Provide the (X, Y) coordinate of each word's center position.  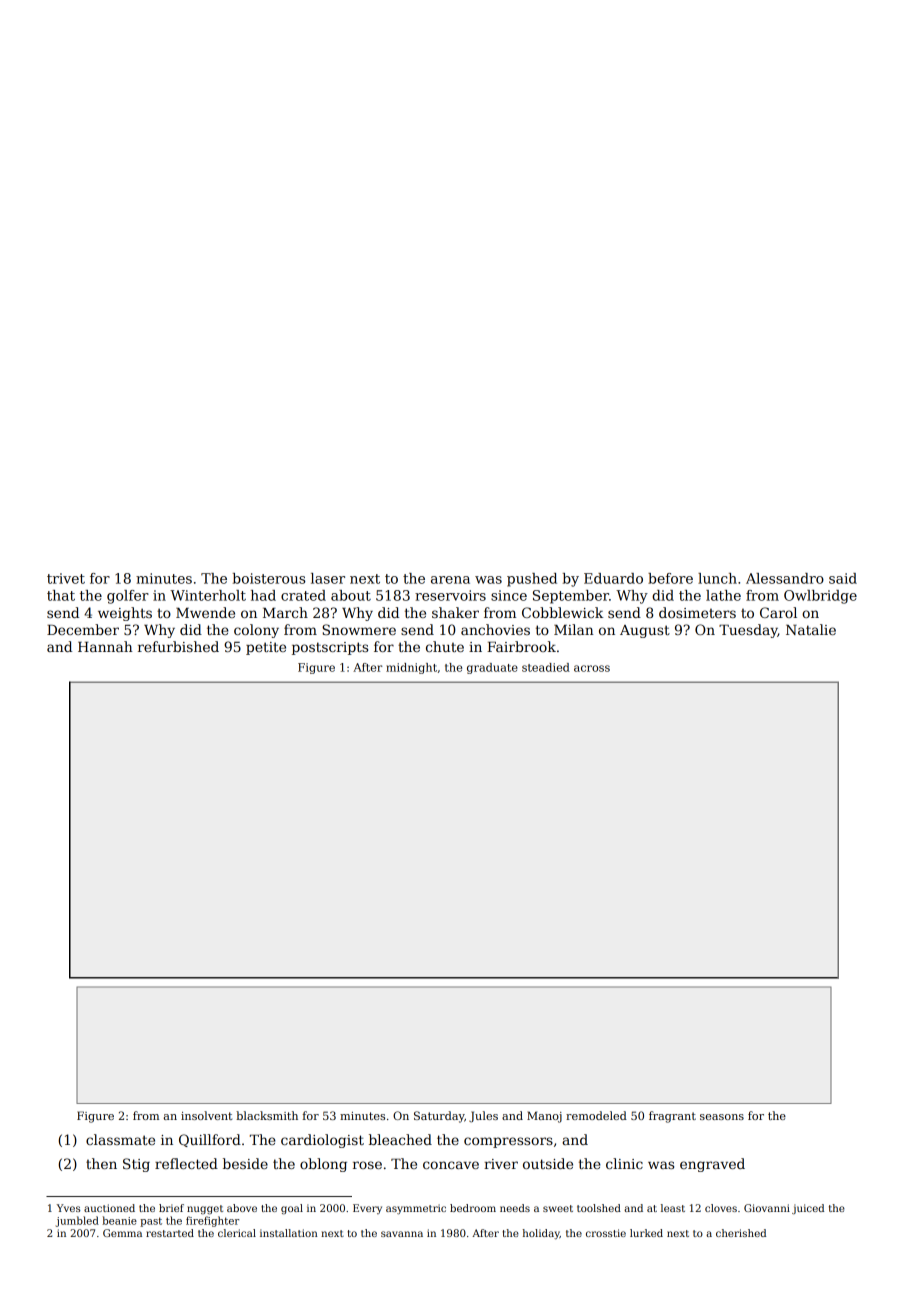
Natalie (811, 629)
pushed (532, 580)
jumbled (77, 1221)
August (645, 631)
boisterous (269, 578)
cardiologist (322, 1141)
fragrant (672, 1117)
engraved (712, 1165)
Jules (483, 1117)
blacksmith (267, 1115)
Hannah (105, 646)
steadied (546, 667)
